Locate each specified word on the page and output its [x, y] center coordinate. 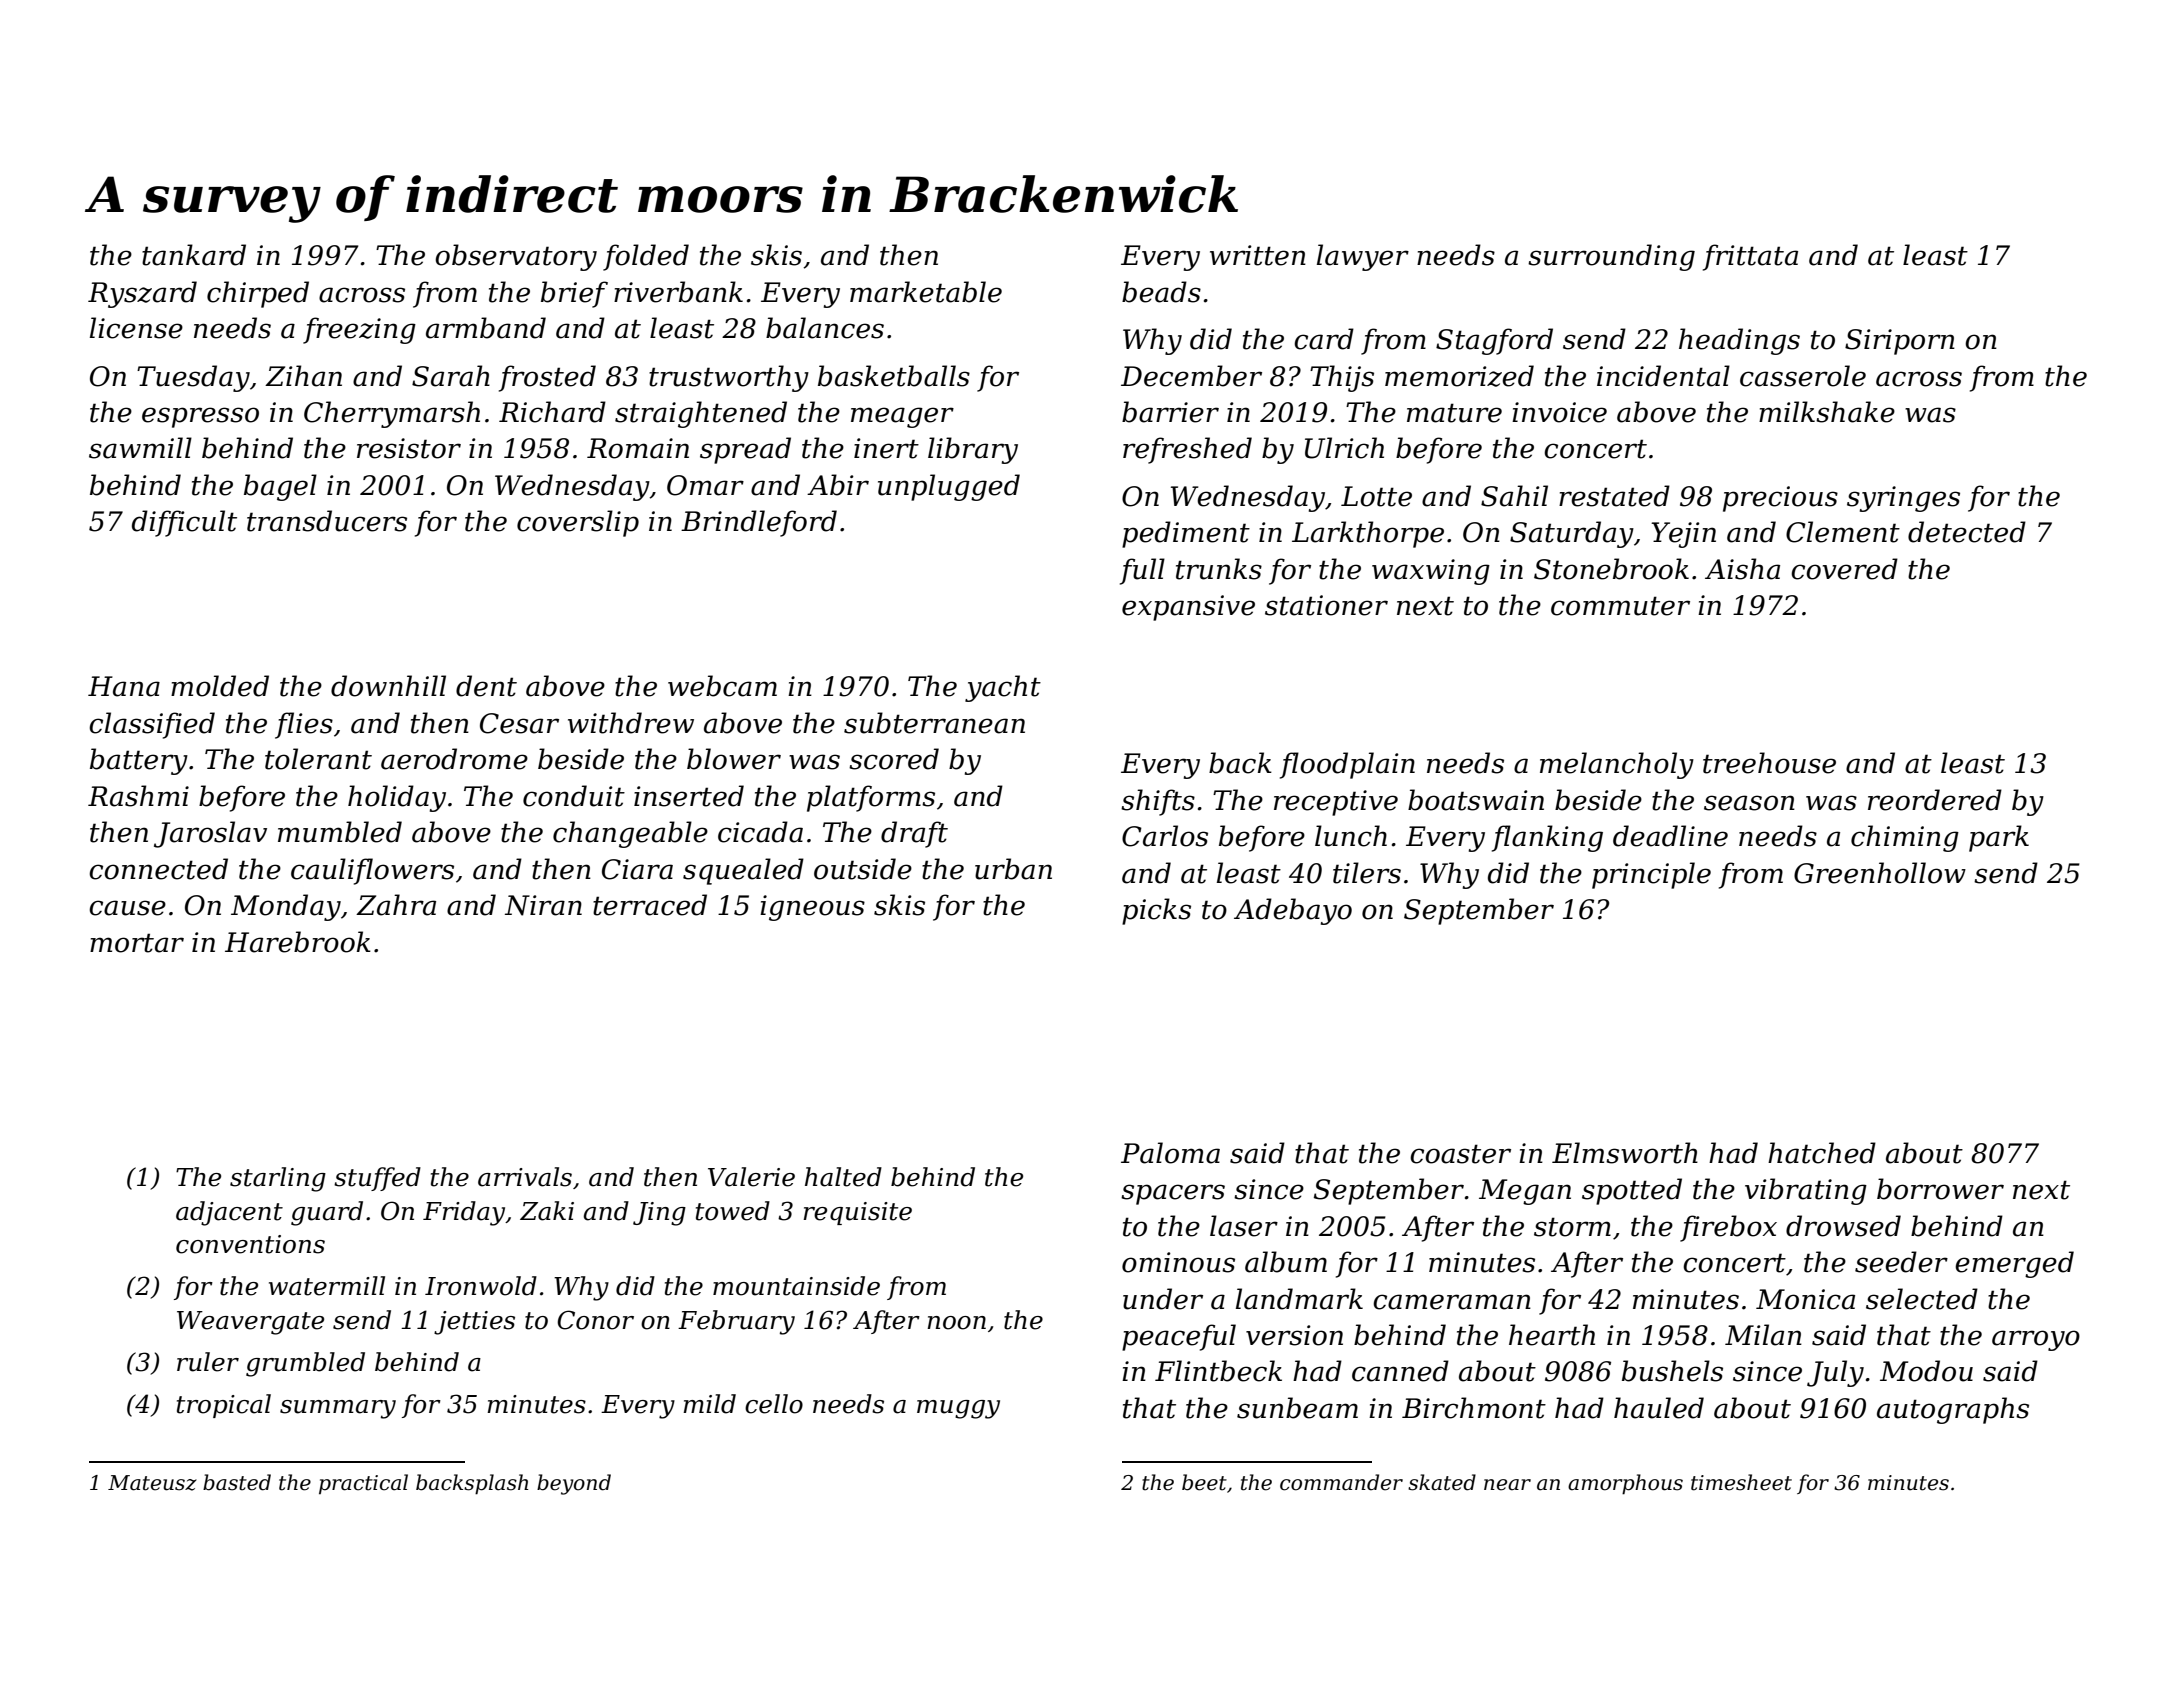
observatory [516, 257]
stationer [1326, 605]
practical [363, 1484]
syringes [1903, 499]
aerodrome [454, 759]
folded [646, 257]
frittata [1750, 257]
